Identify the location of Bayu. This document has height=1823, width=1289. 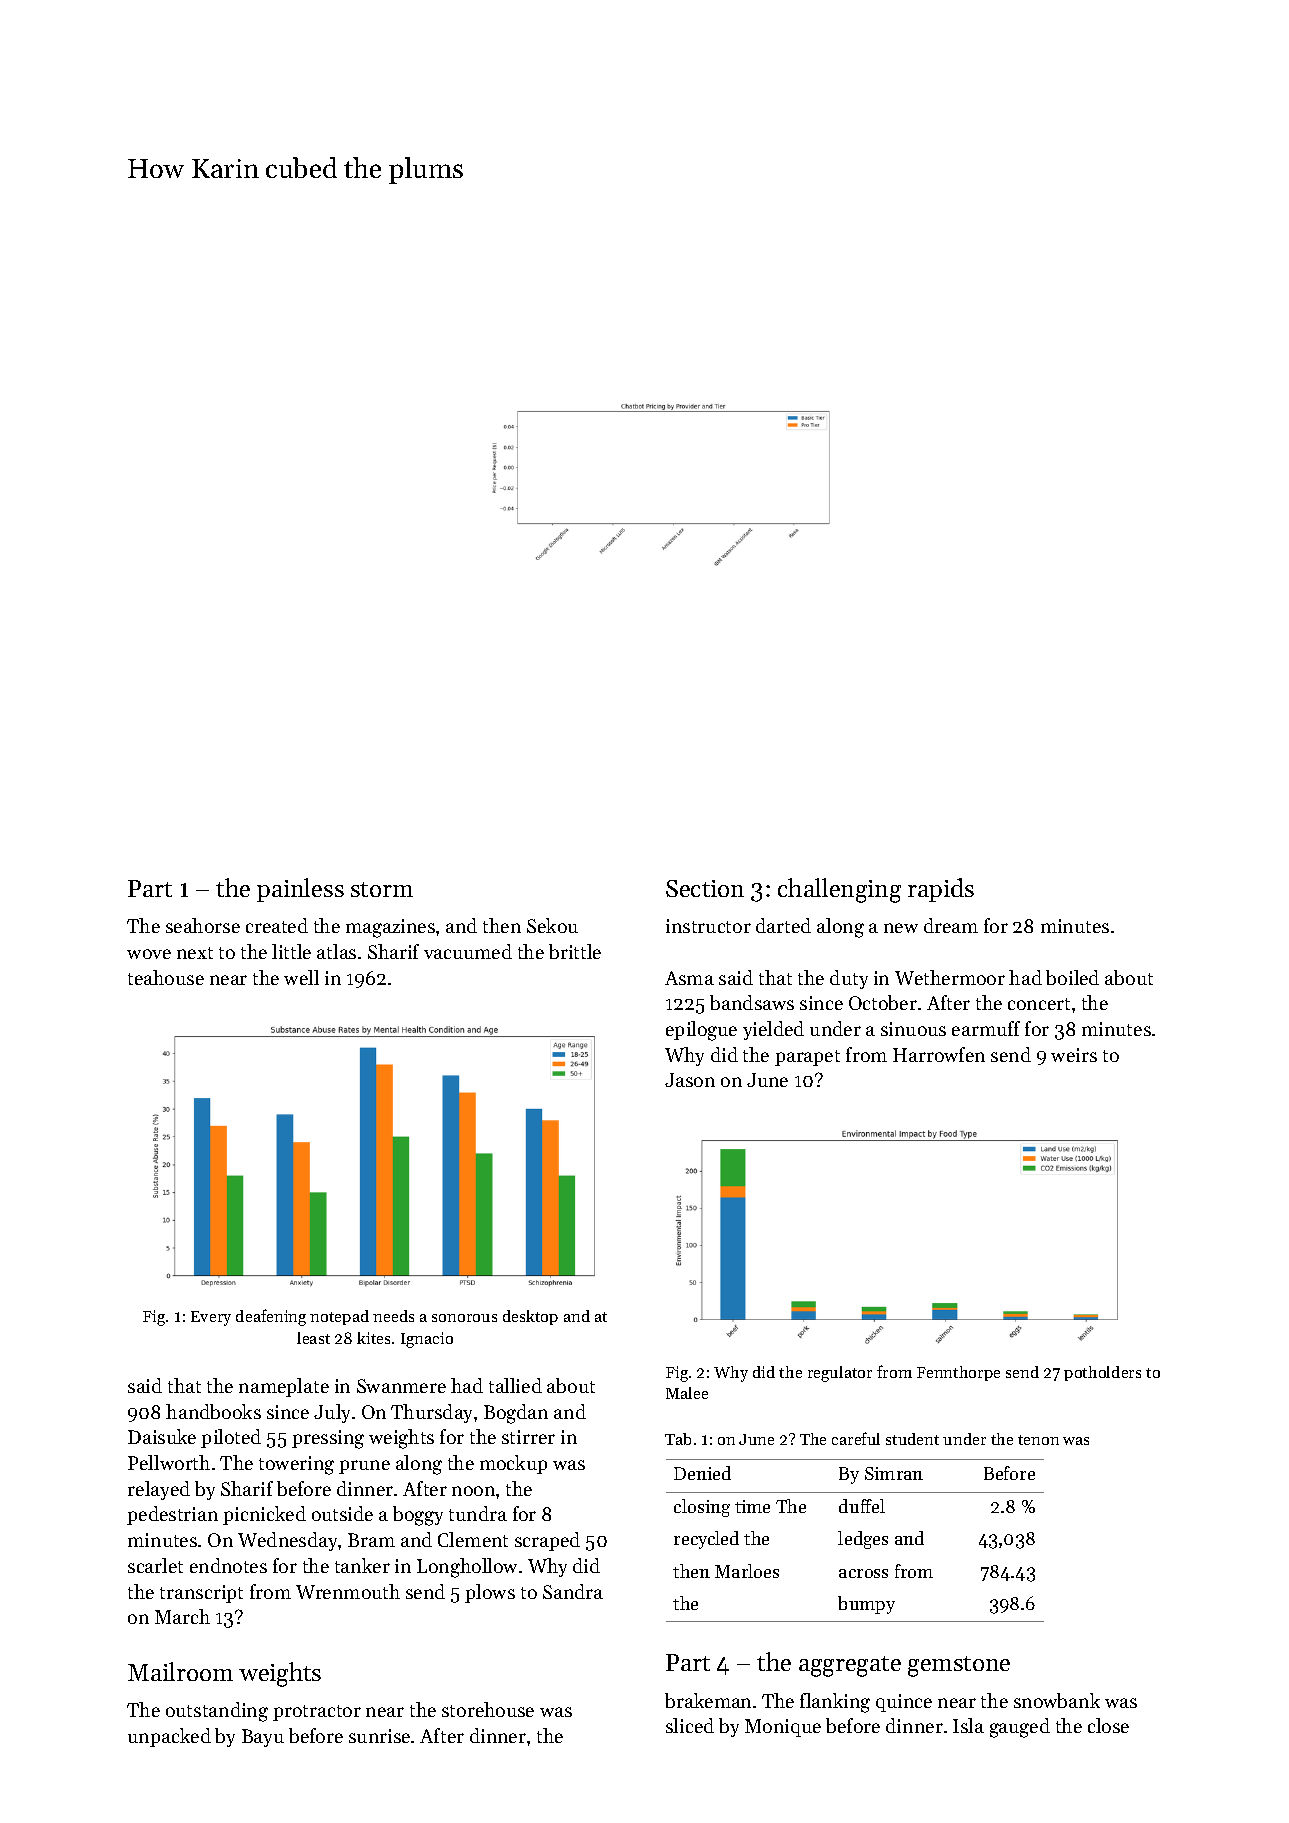
(263, 1738).
